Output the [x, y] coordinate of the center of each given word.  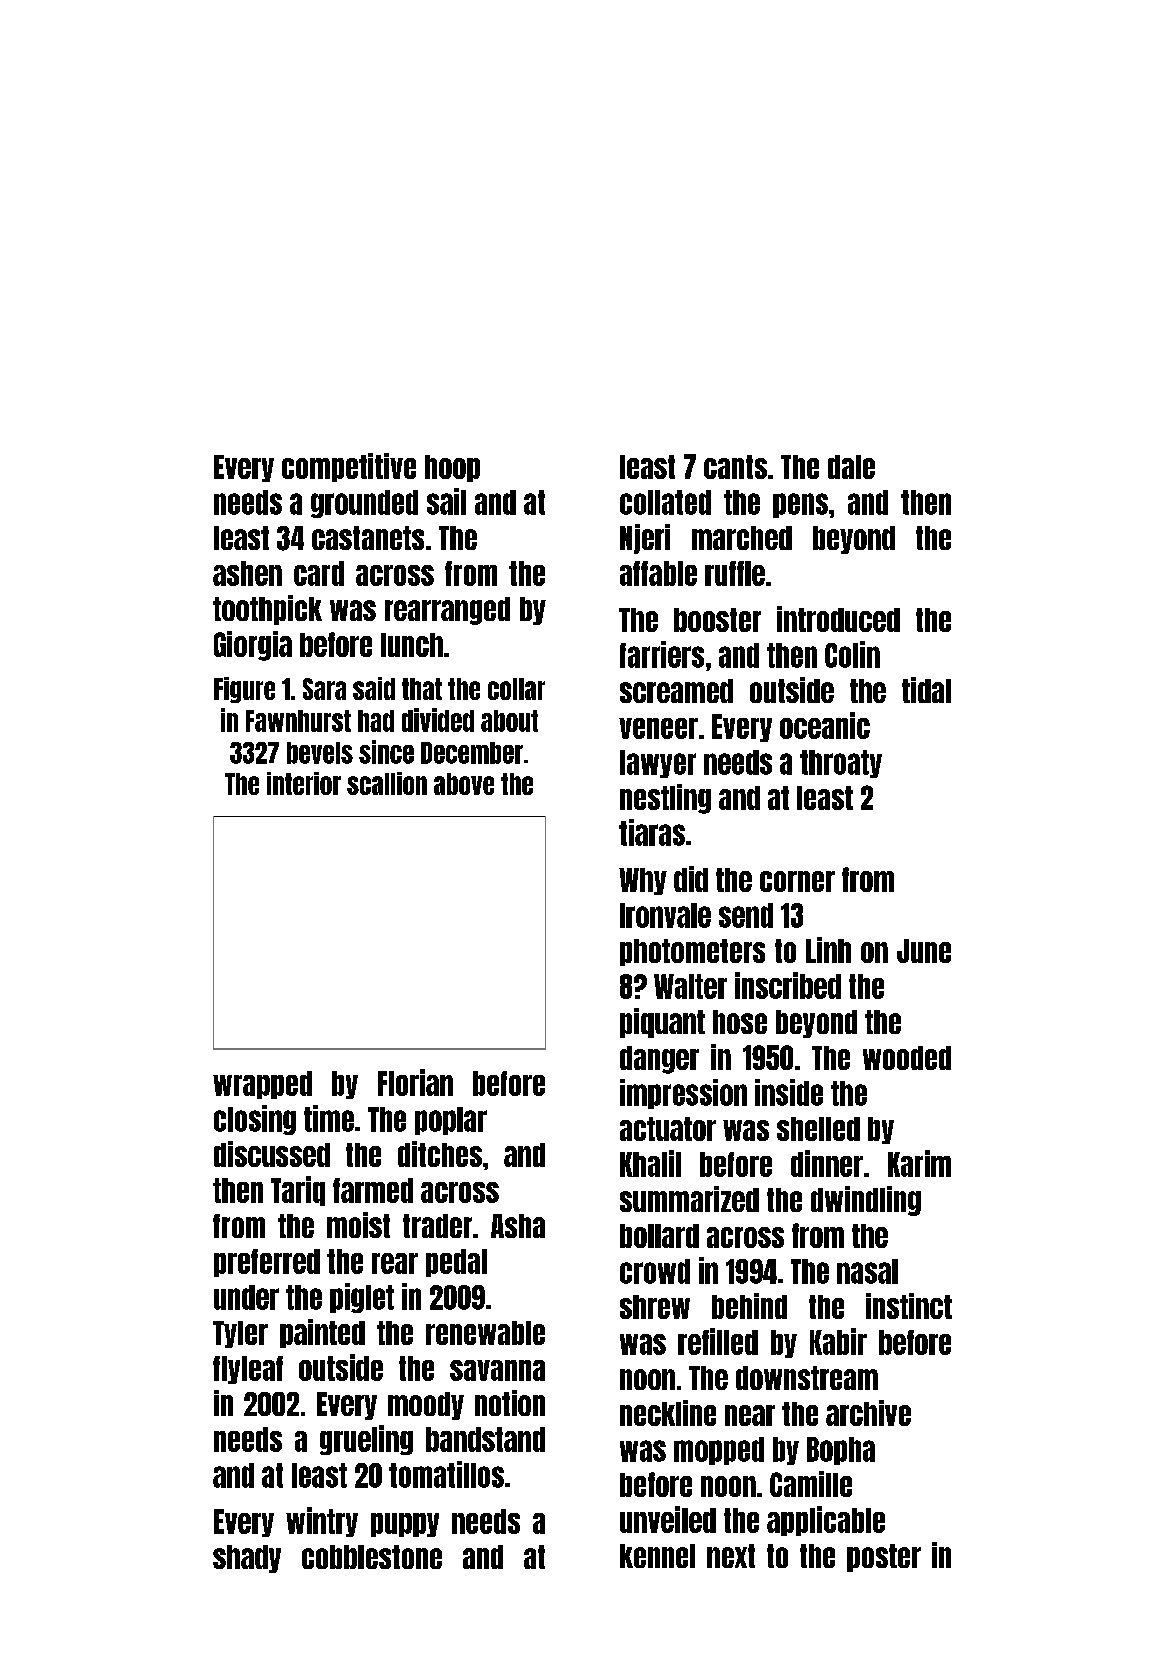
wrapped [262, 1085]
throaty [841, 764]
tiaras [652, 832]
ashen [247, 573]
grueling [366, 1440]
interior [304, 783]
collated [665, 502]
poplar [451, 1121]
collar [516, 689]
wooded [907, 1058]
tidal [926, 690]
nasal [867, 1271]
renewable [485, 1333]
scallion [387, 783]
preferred [267, 1263]
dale [851, 467]
